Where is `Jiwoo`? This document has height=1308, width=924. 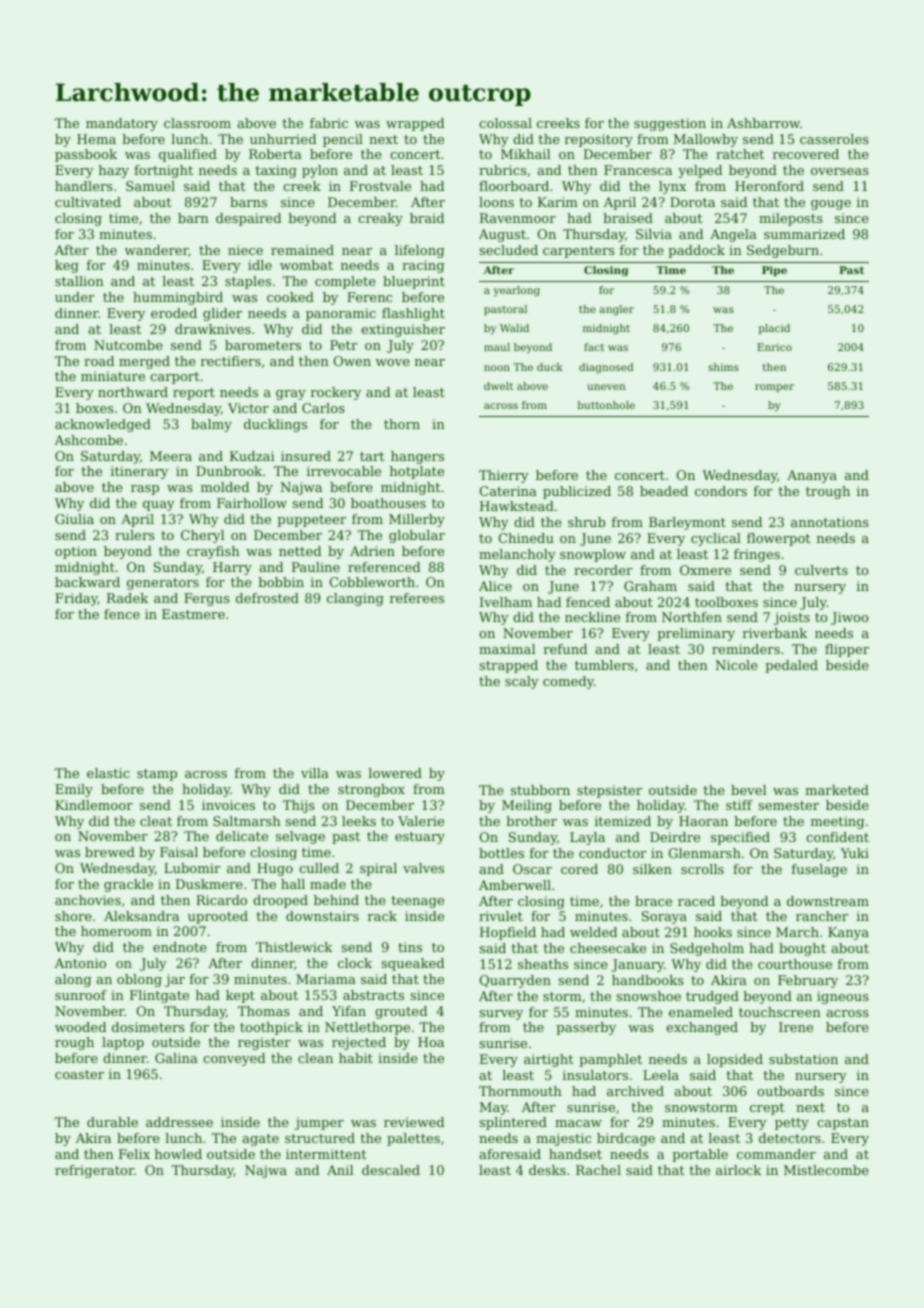
Jiwoo is located at coordinates (849, 618).
